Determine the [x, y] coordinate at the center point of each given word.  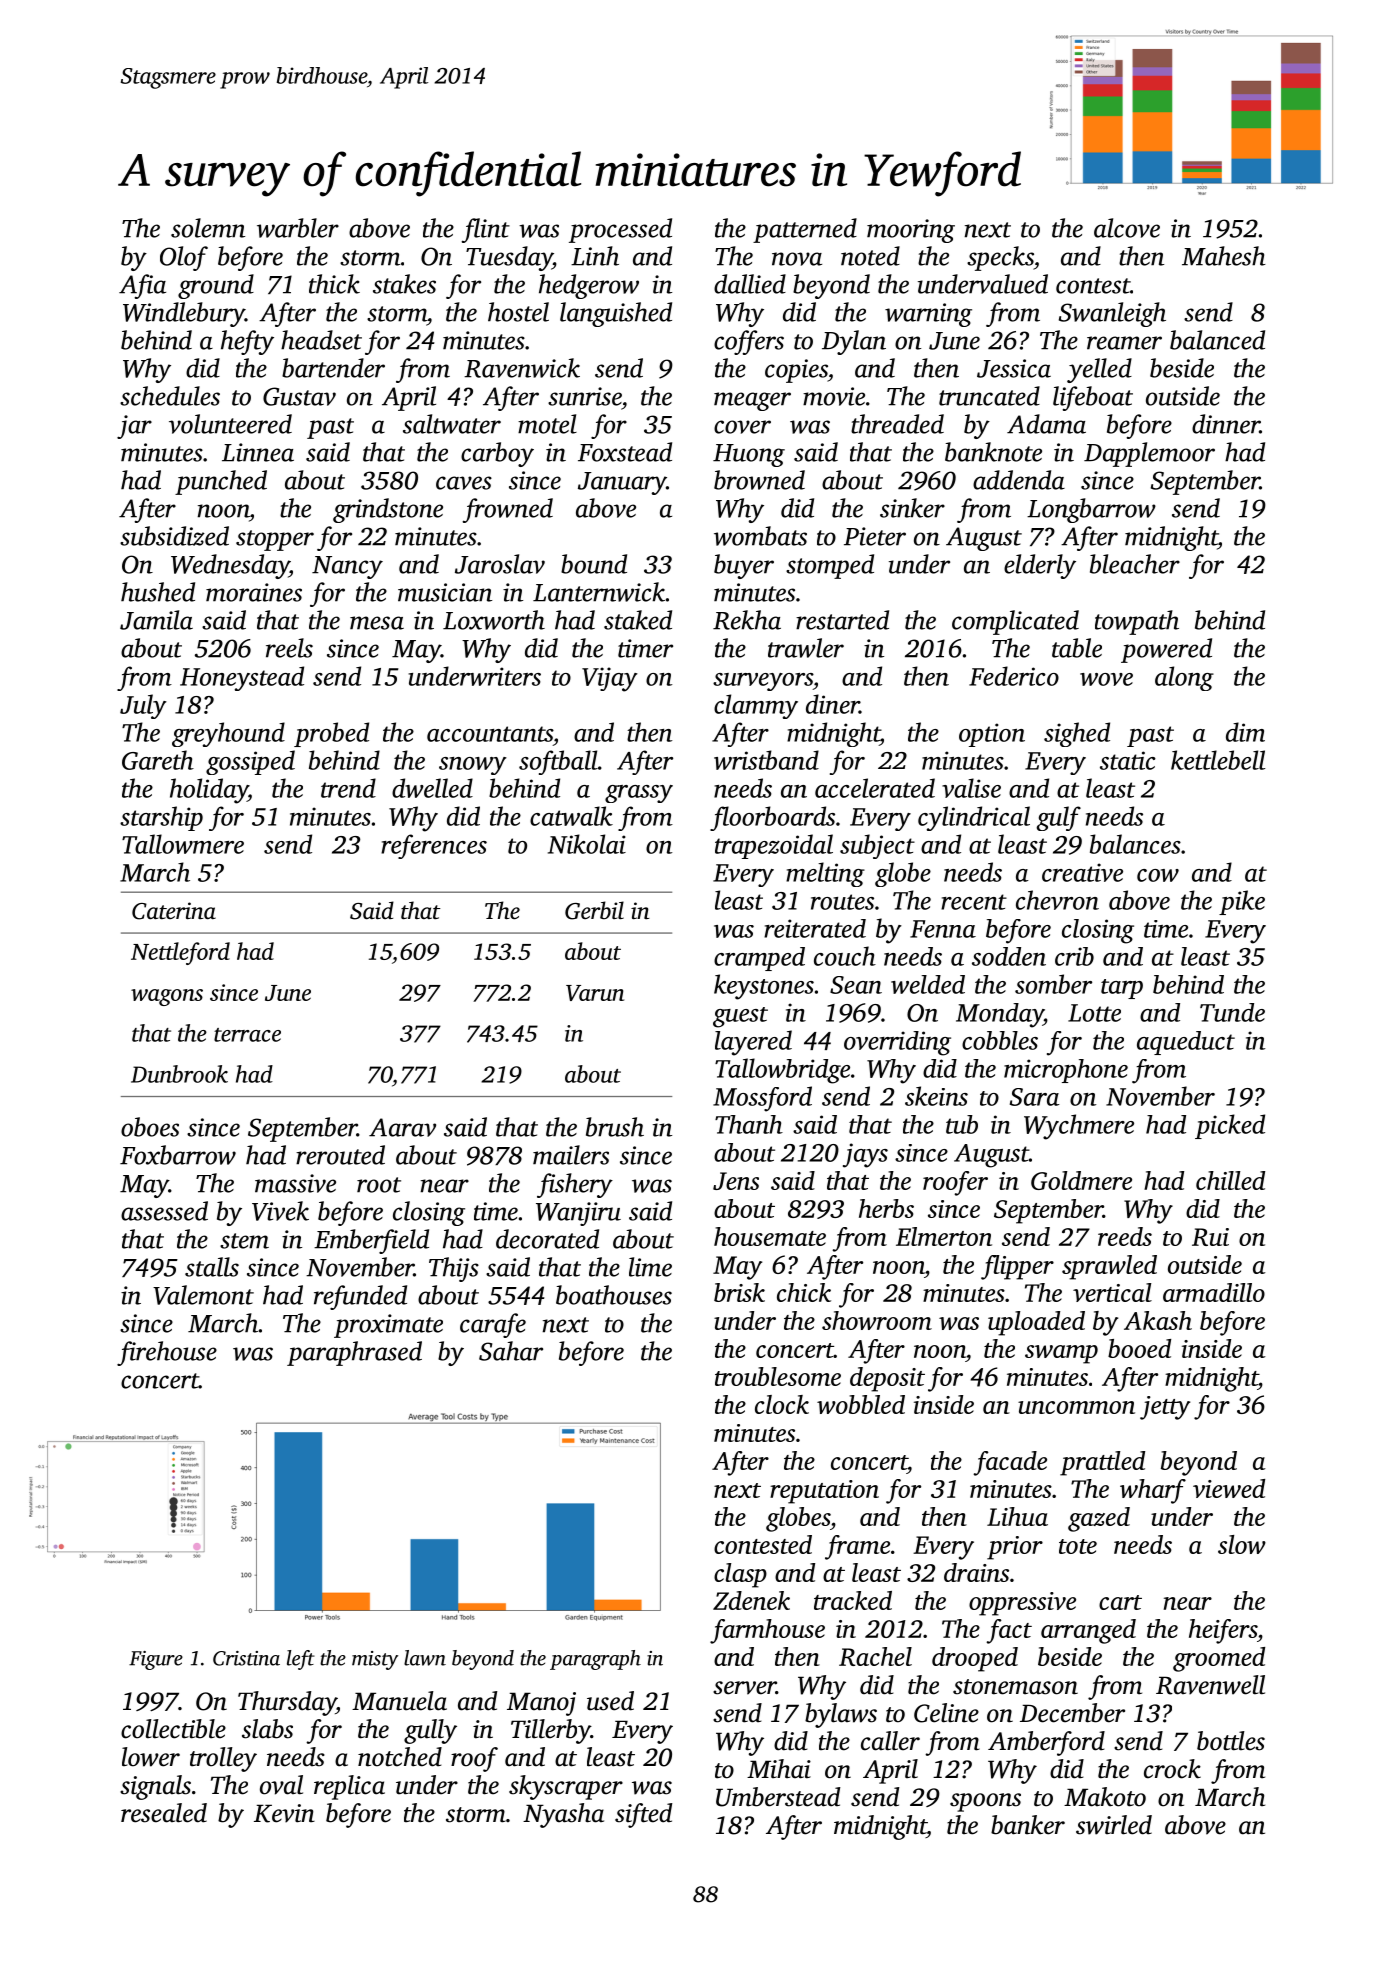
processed [620, 230]
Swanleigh [1112, 314]
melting [825, 874]
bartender [333, 368]
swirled [1114, 1825]
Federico [1014, 676]
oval [281, 1785]
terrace [247, 1035]
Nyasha [563, 1815]
